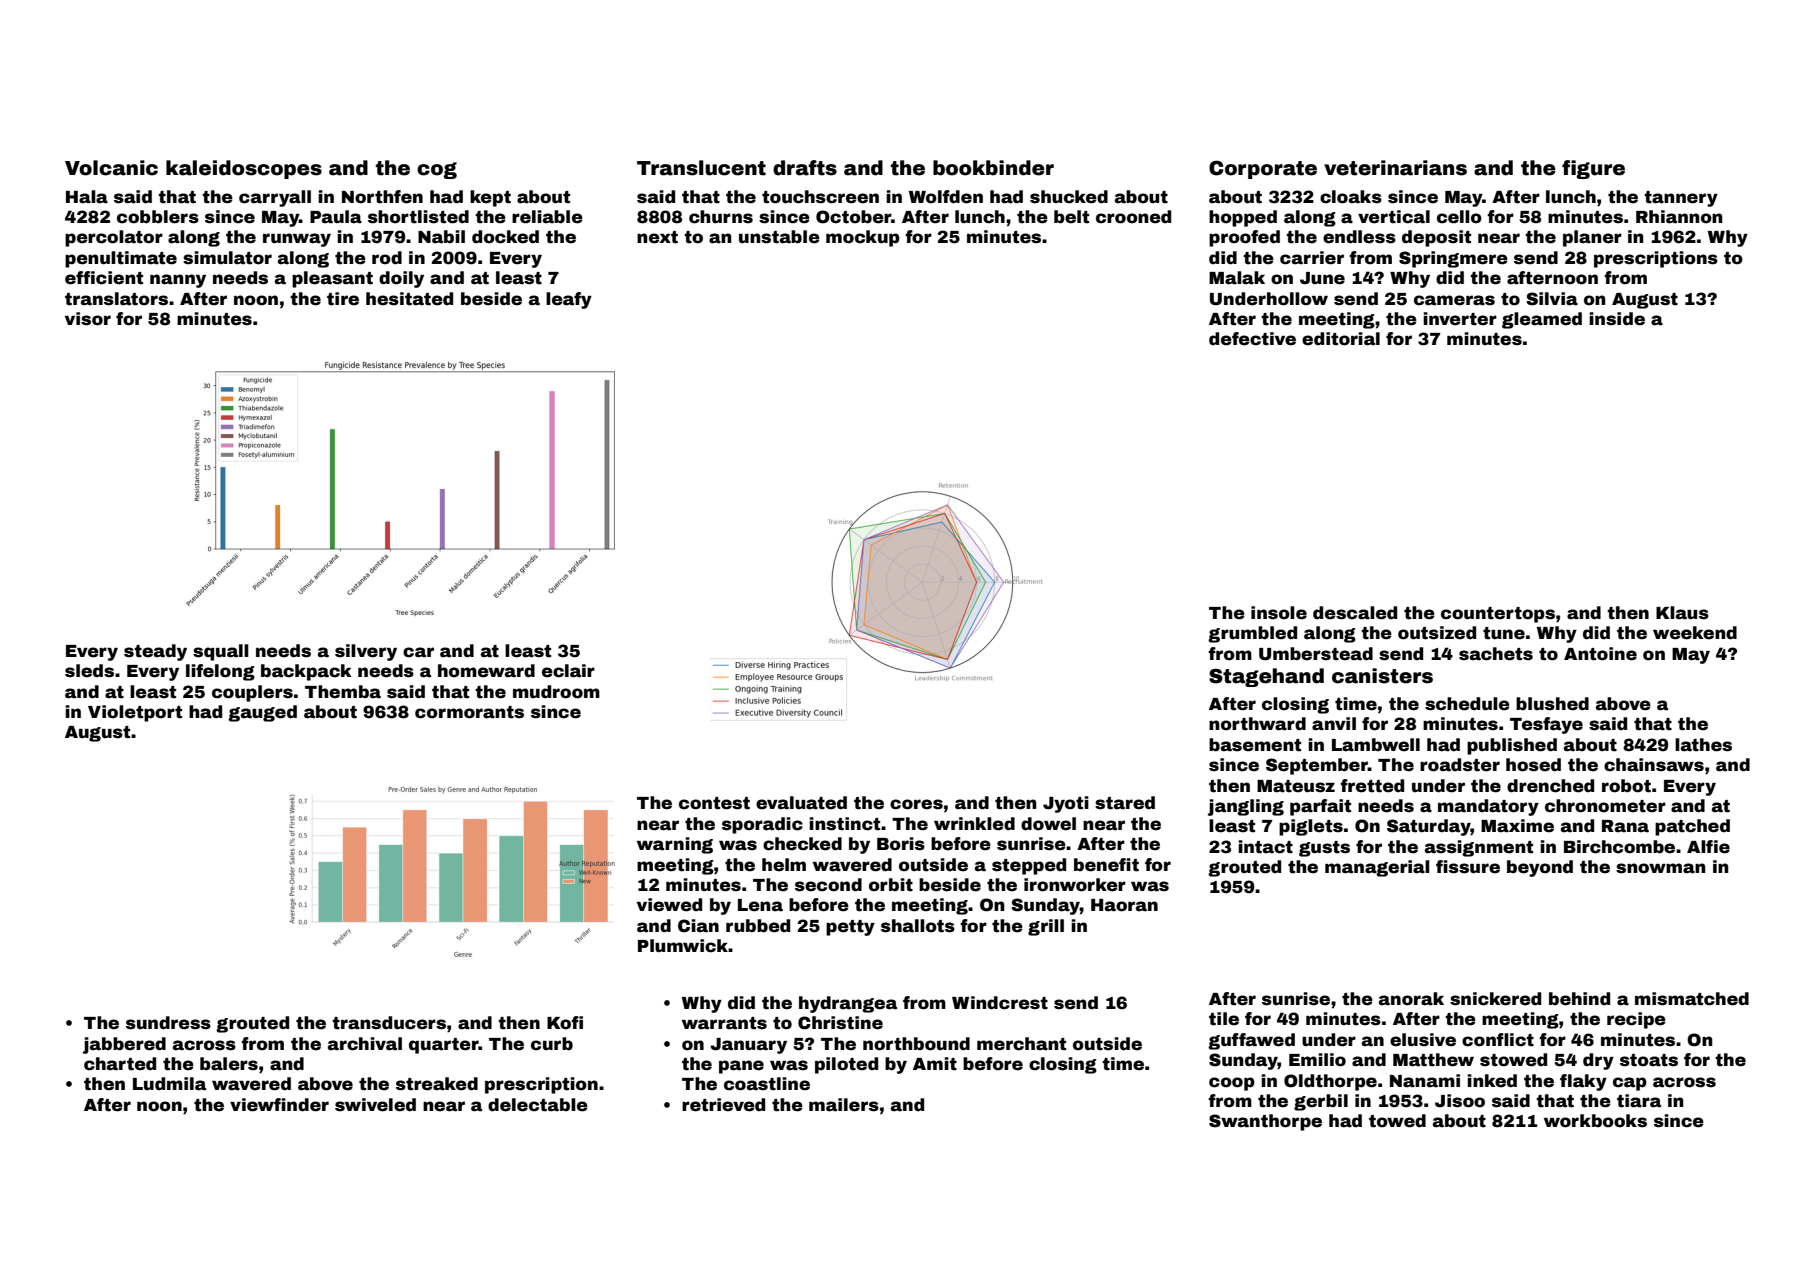 The image size is (1816, 1284). What do you see at coordinates (1681, 199) in the screenshot?
I see `tannery` at bounding box center [1681, 199].
